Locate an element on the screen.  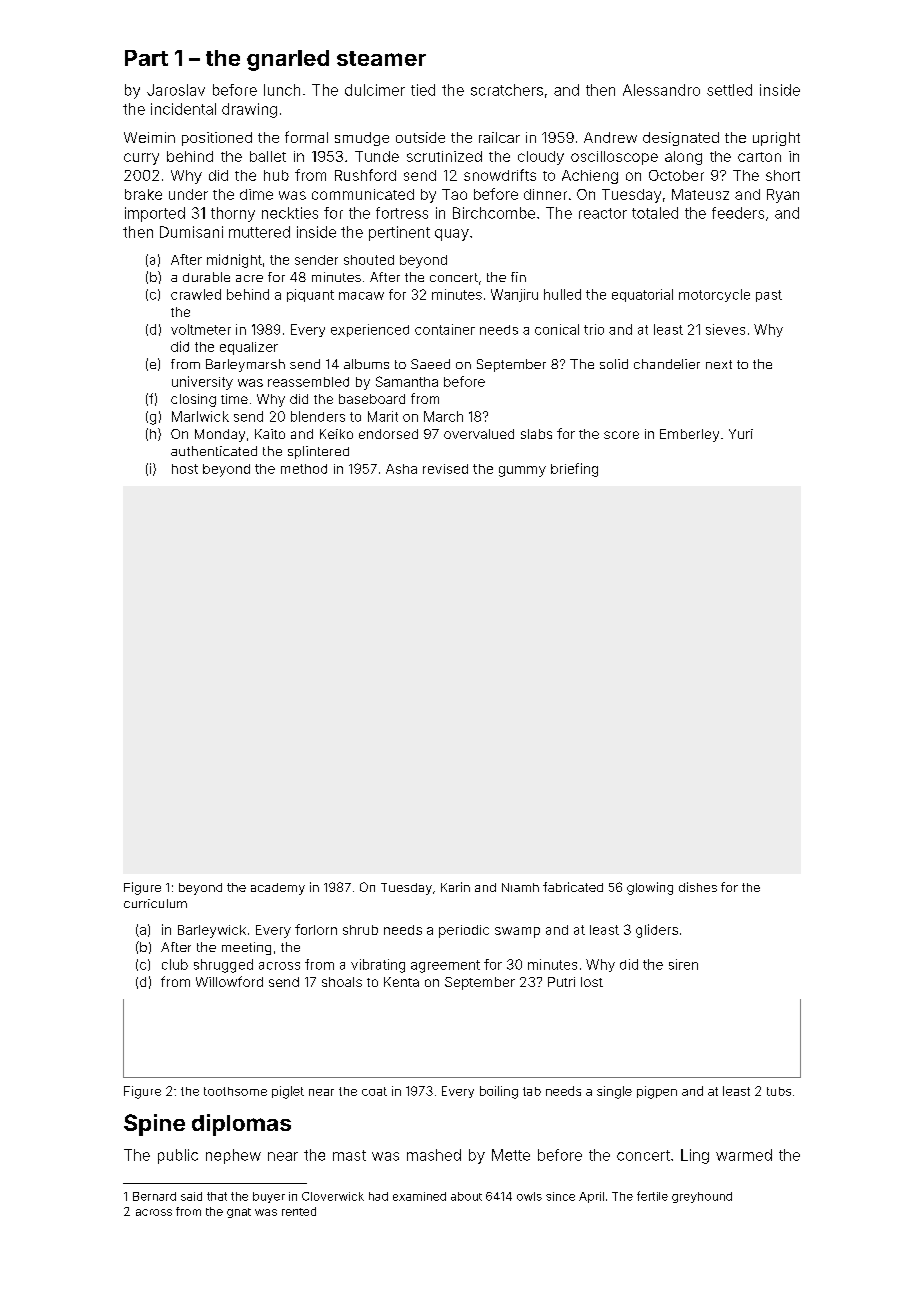
coat is located at coordinates (374, 1091).
